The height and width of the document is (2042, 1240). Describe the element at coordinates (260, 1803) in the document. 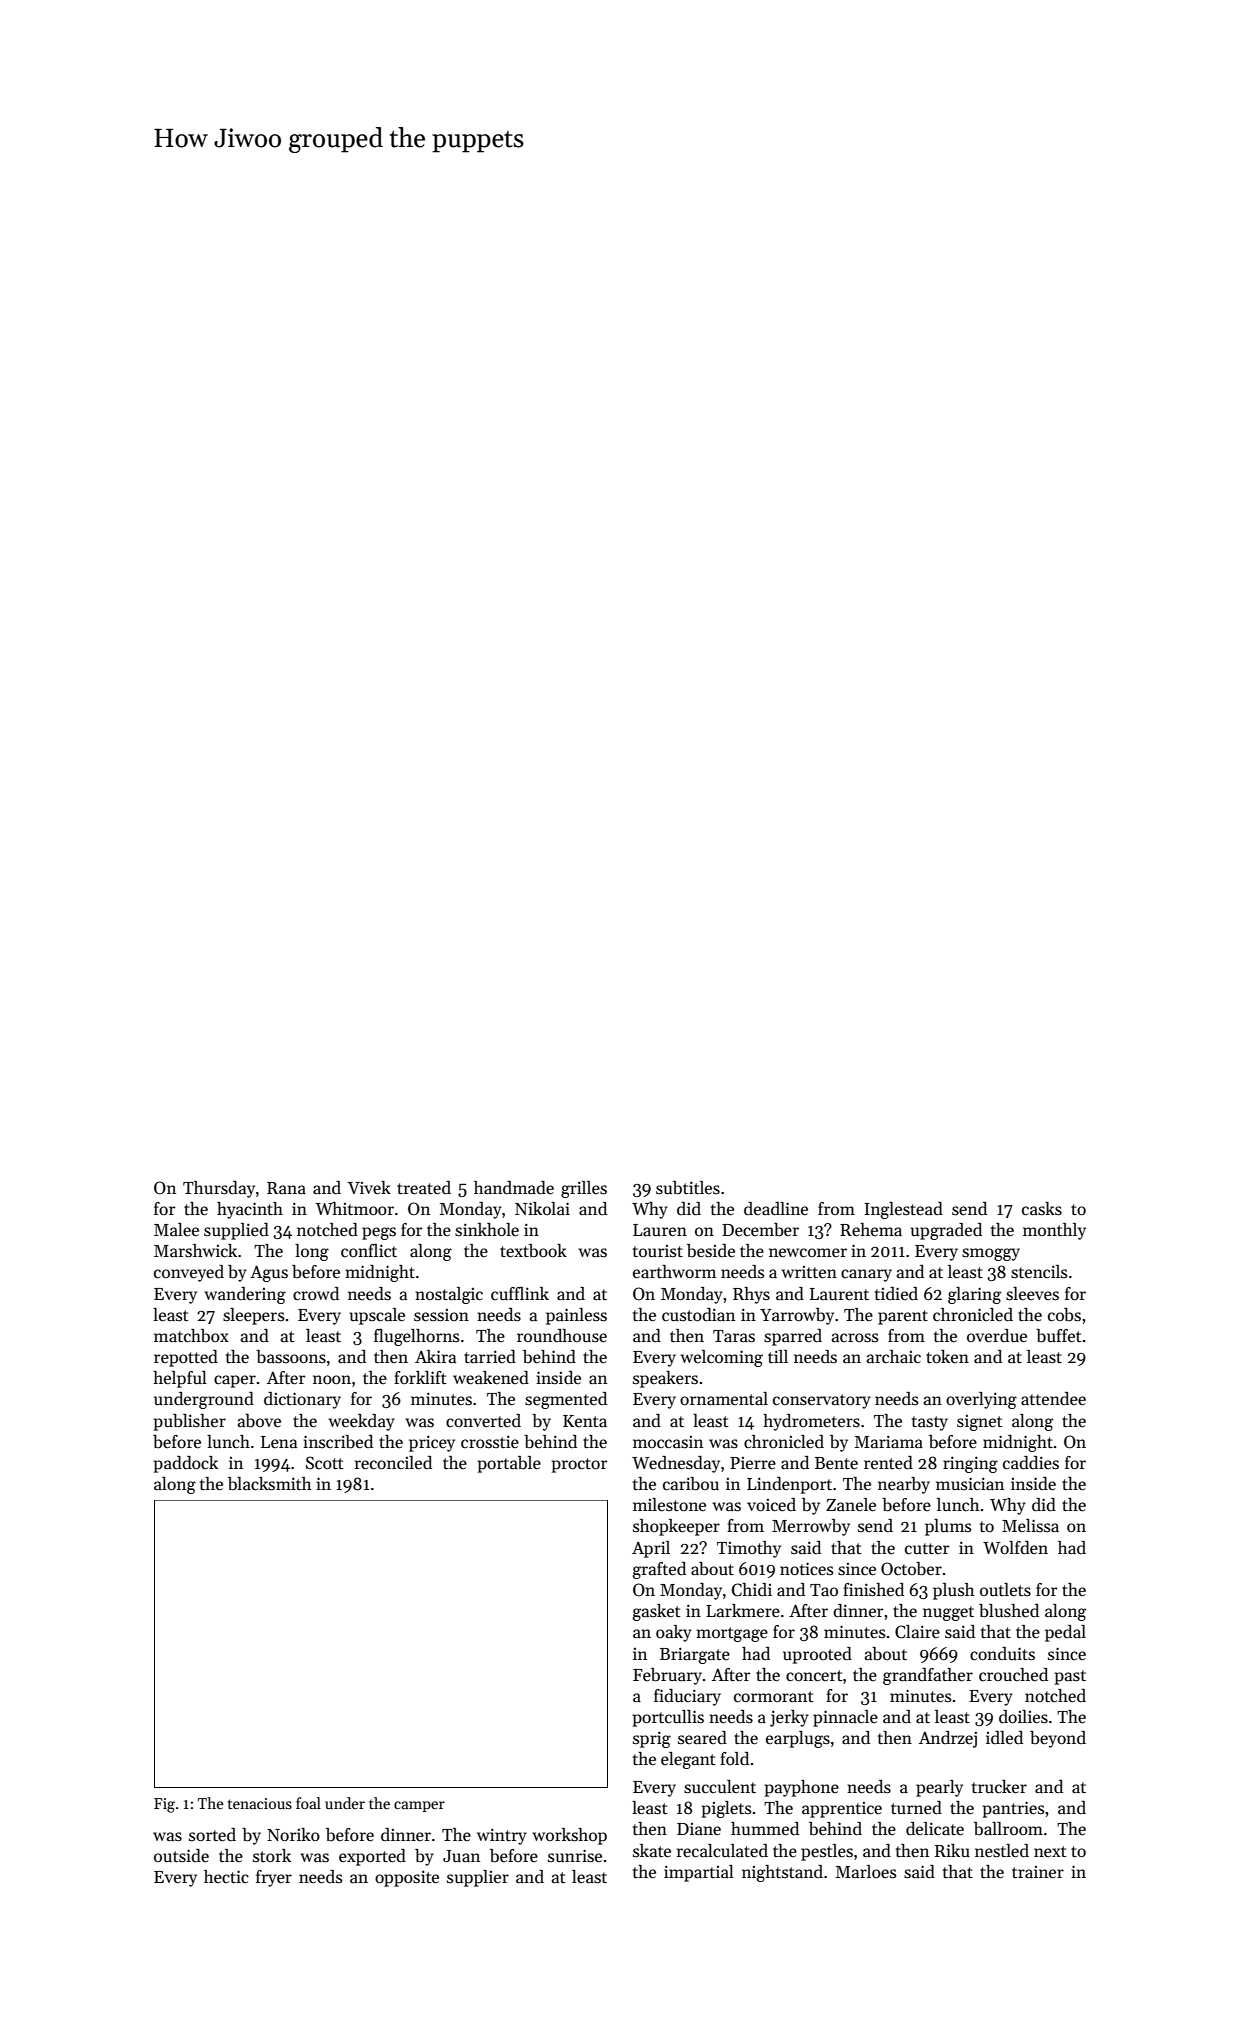

I see `tenacious` at that location.
